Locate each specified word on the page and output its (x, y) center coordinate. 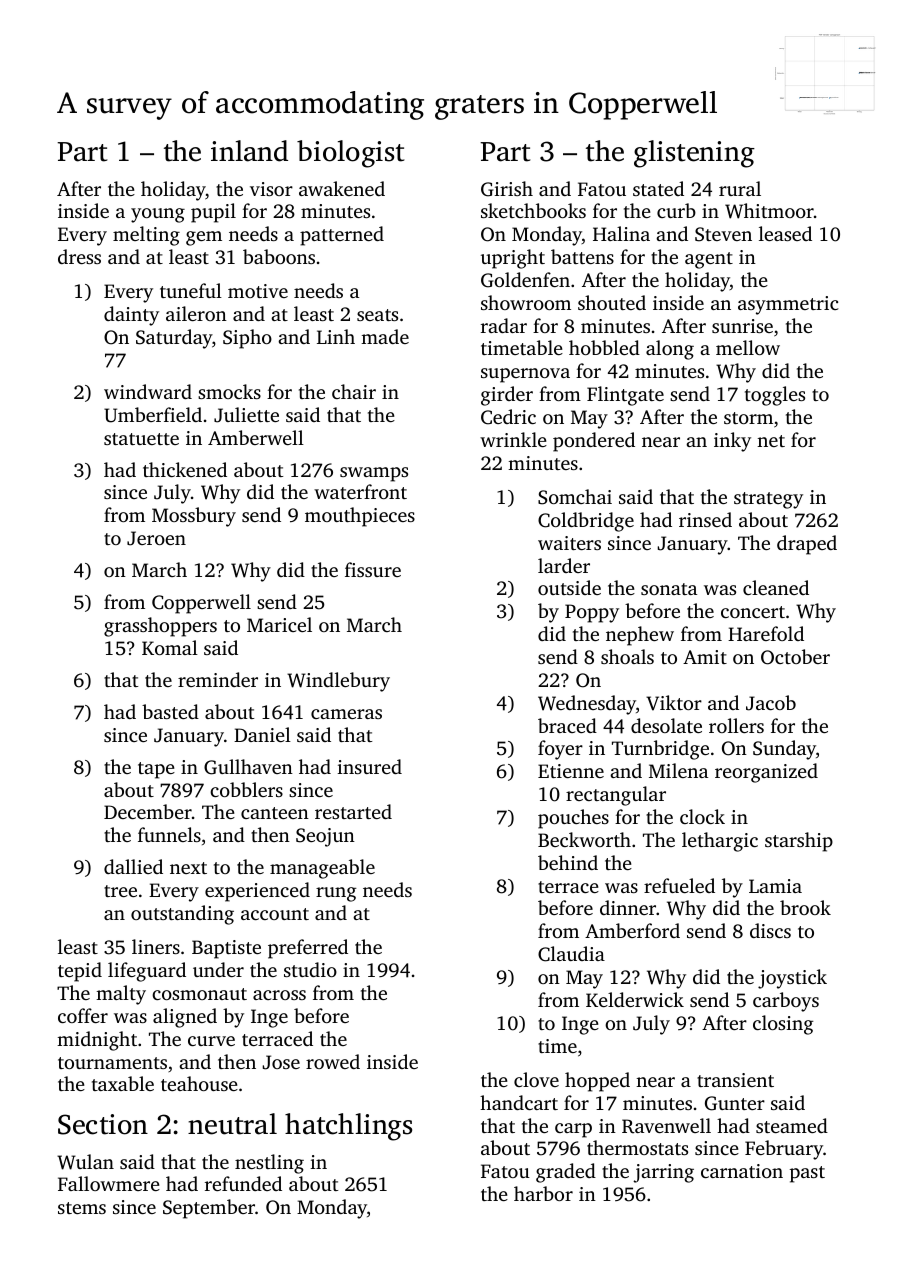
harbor (543, 1193)
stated (658, 188)
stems (82, 1208)
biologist (350, 154)
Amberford (632, 930)
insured (370, 766)
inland (249, 151)
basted (170, 711)
